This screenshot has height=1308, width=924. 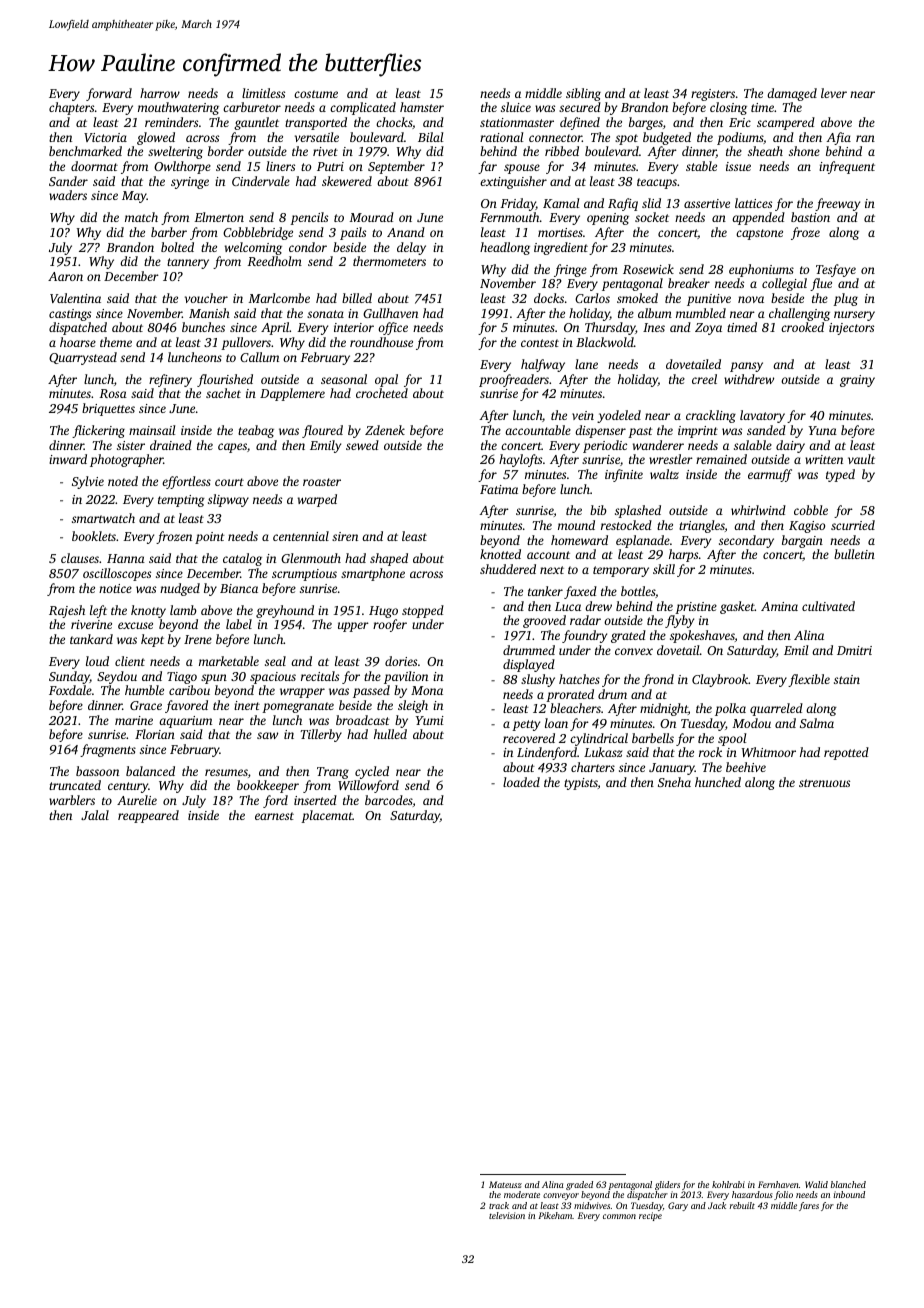 I want to click on tanker, so click(x=545, y=591).
